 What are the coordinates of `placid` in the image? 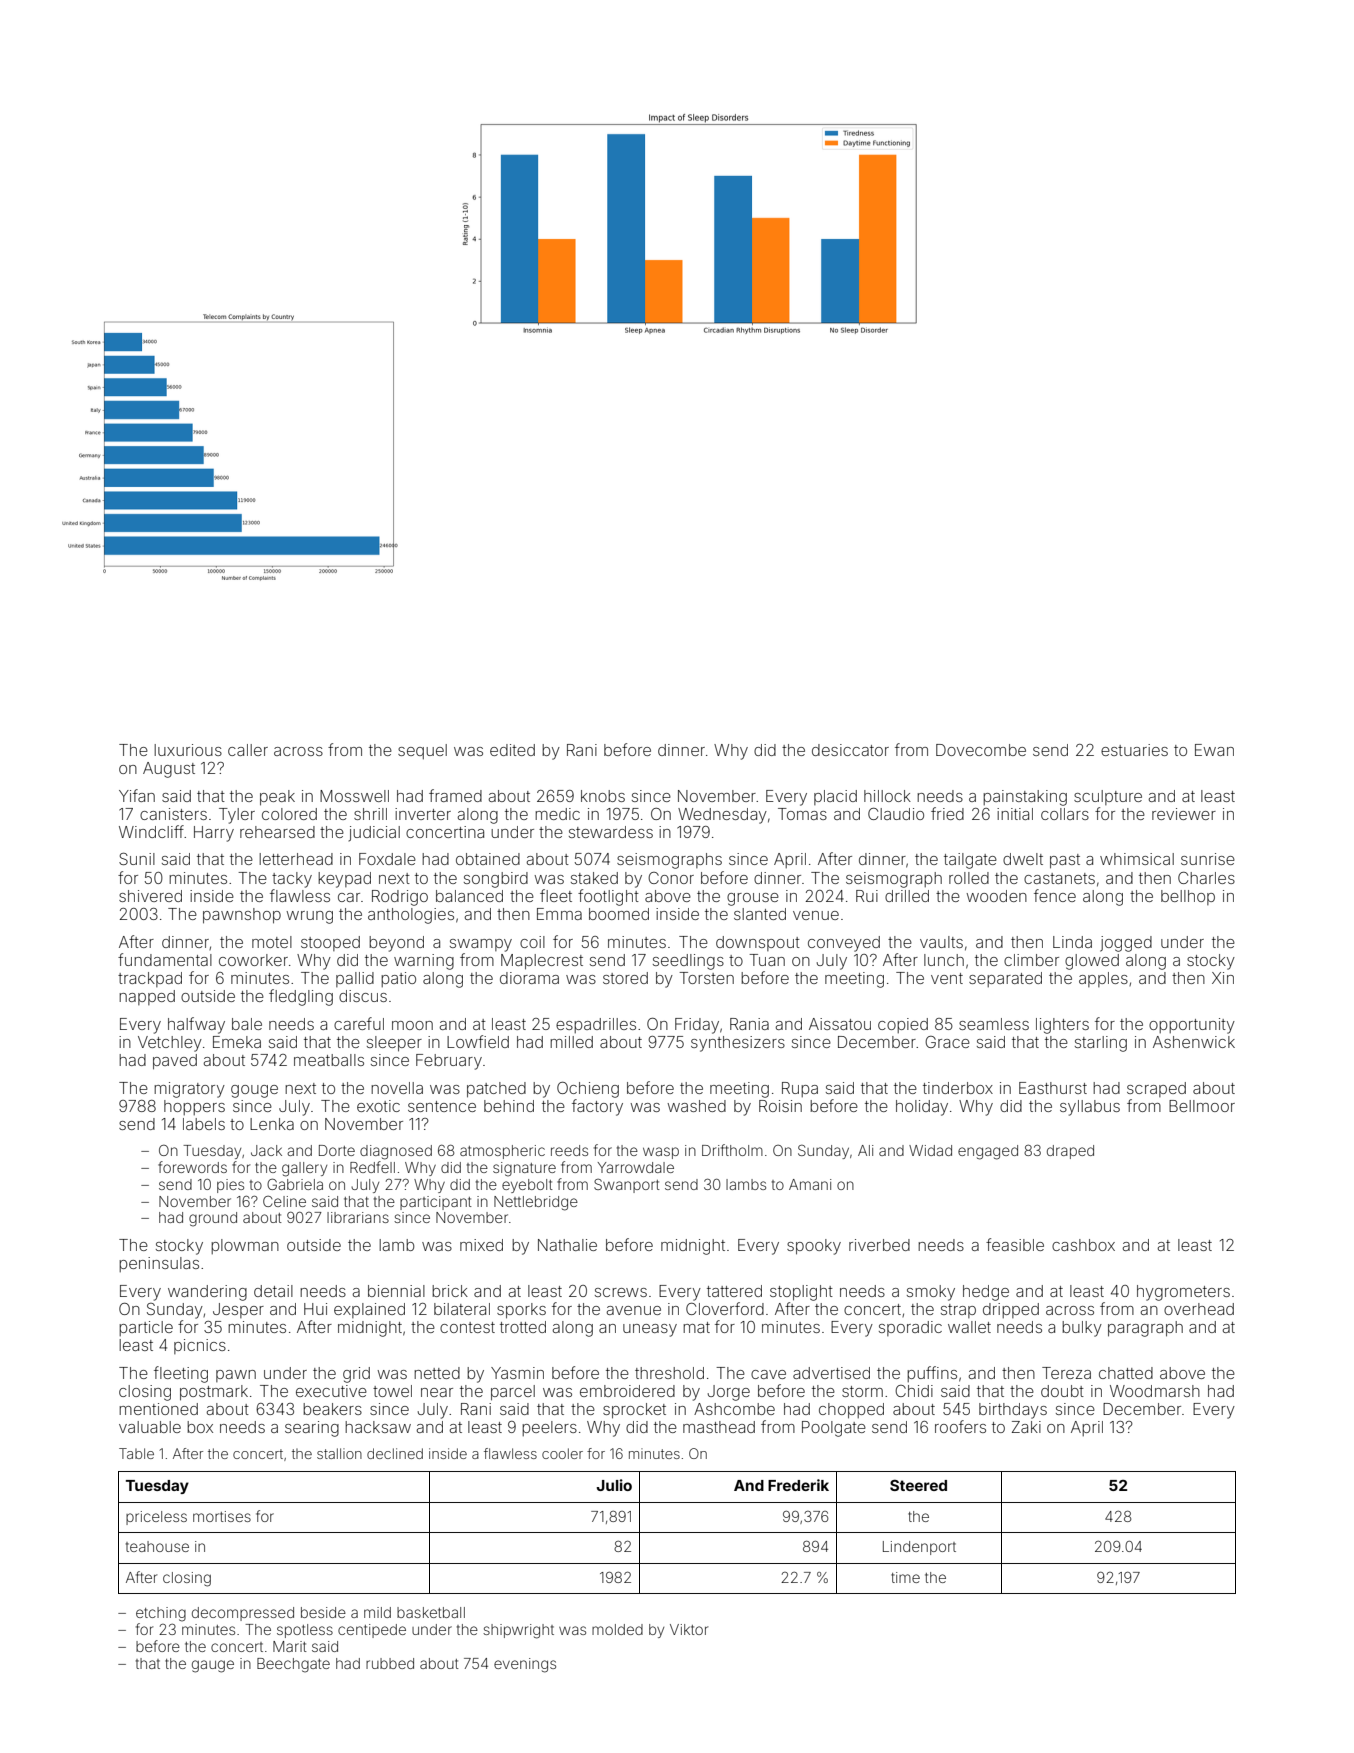 It's located at (835, 797).
